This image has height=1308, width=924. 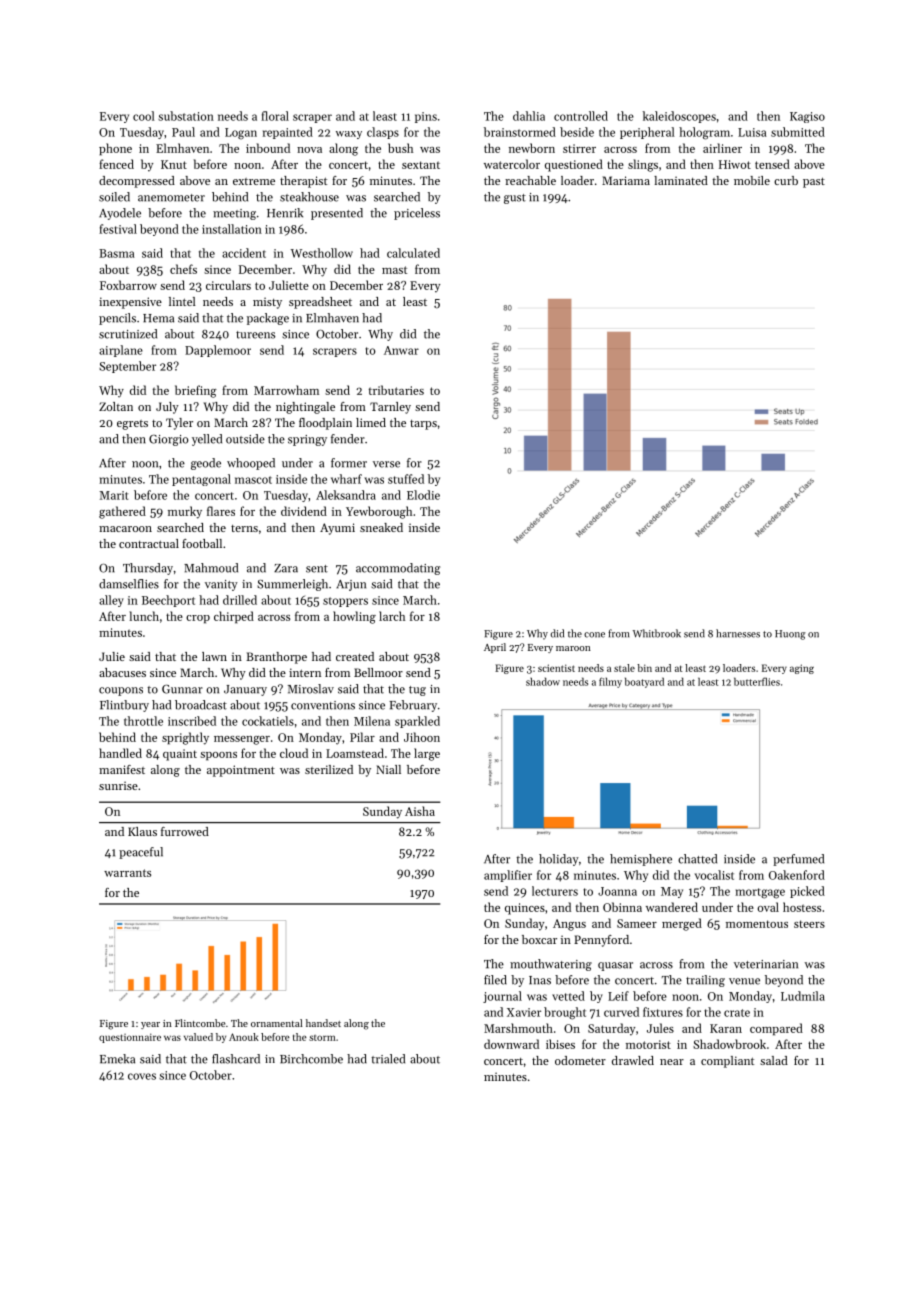 I want to click on Niall, so click(x=388, y=769).
